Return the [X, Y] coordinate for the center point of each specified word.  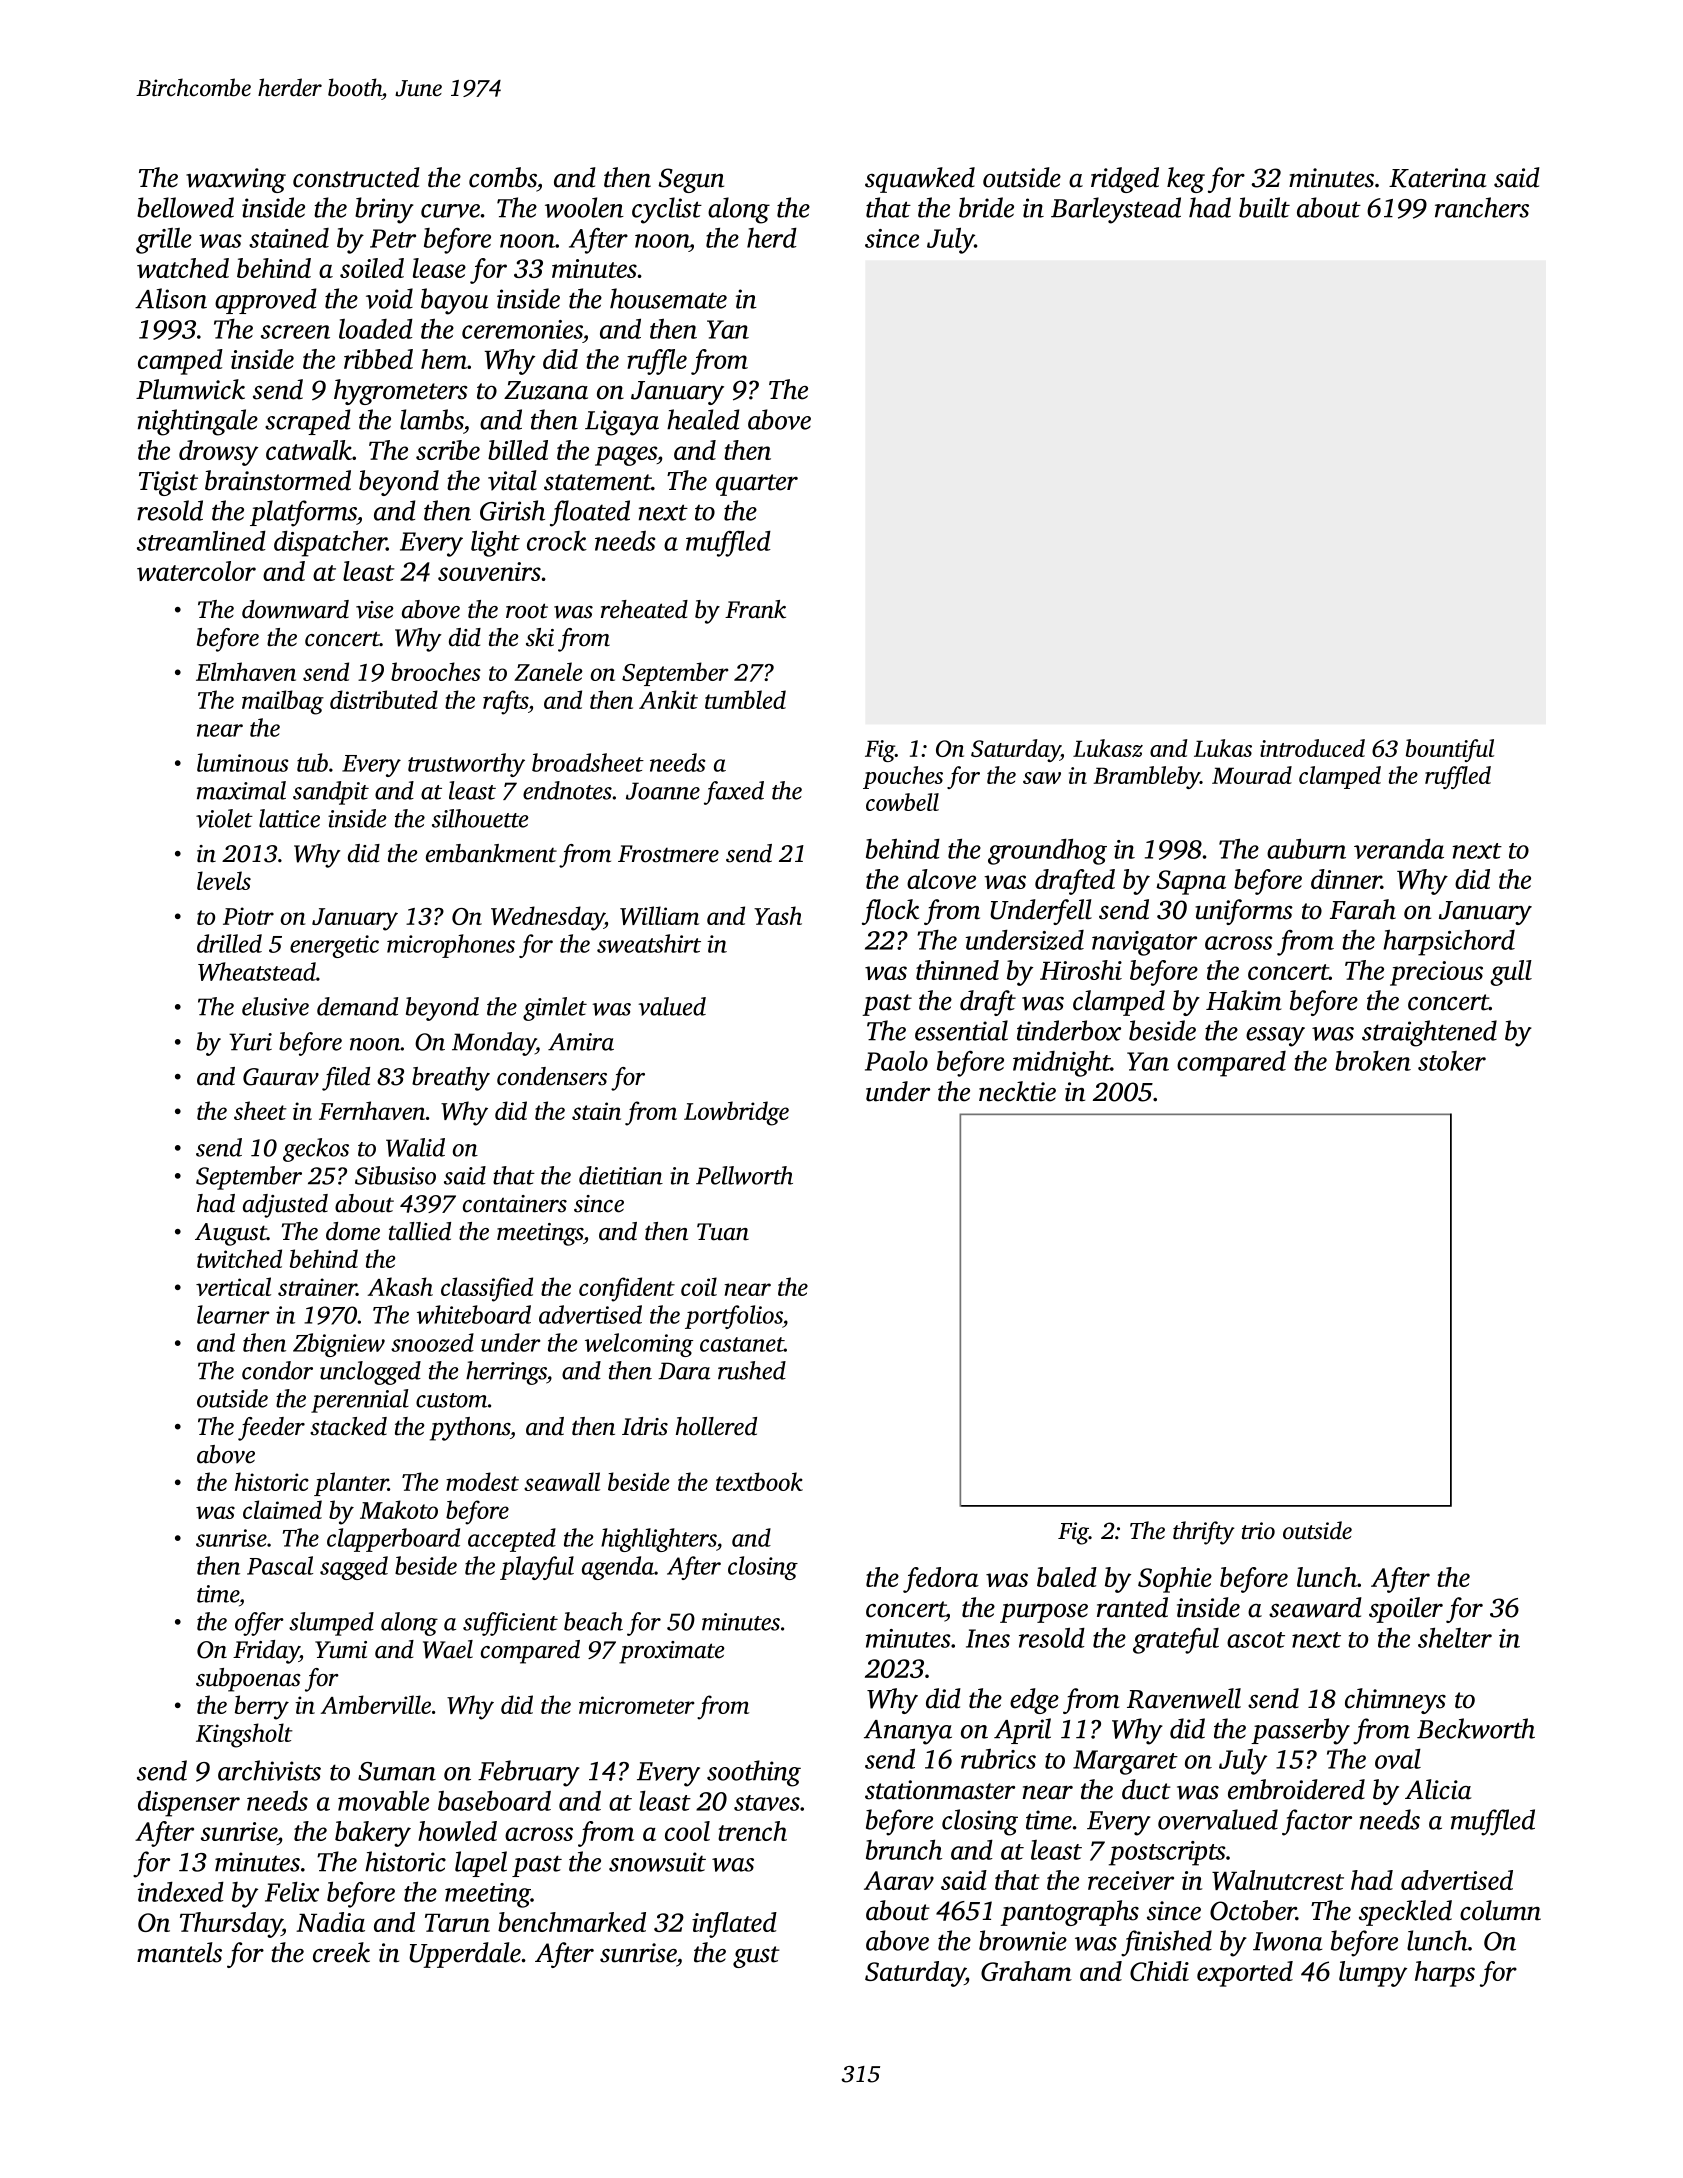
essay [1275, 1037]
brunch [904, 1849]
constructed [356, 177]
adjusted [285, 1206]
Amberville [376, 1704]
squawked [920, 180]
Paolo [896, 1061]
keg [1186, 180]
